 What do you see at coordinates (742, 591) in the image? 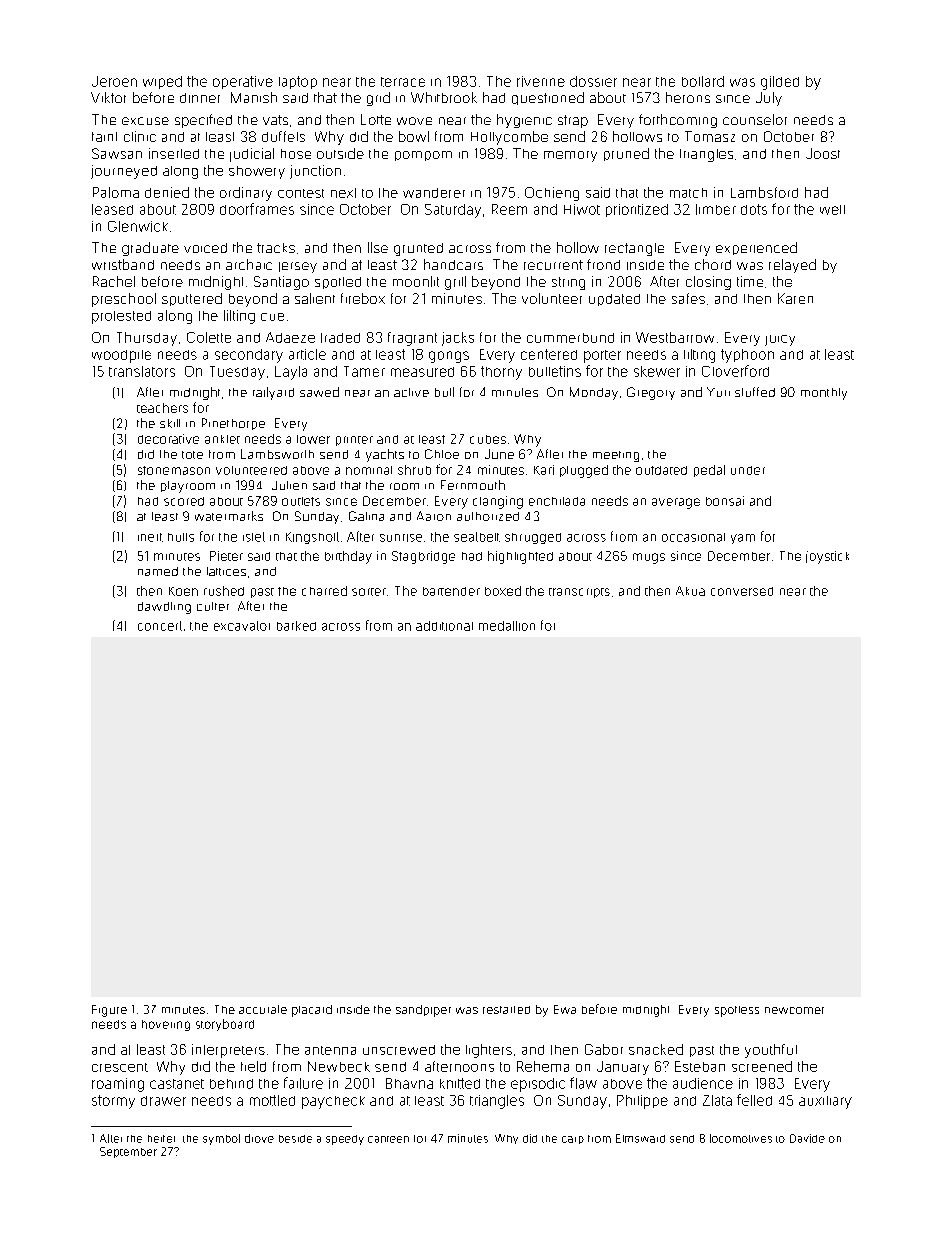
I see `conversed` at bounding box center [742, 591].
